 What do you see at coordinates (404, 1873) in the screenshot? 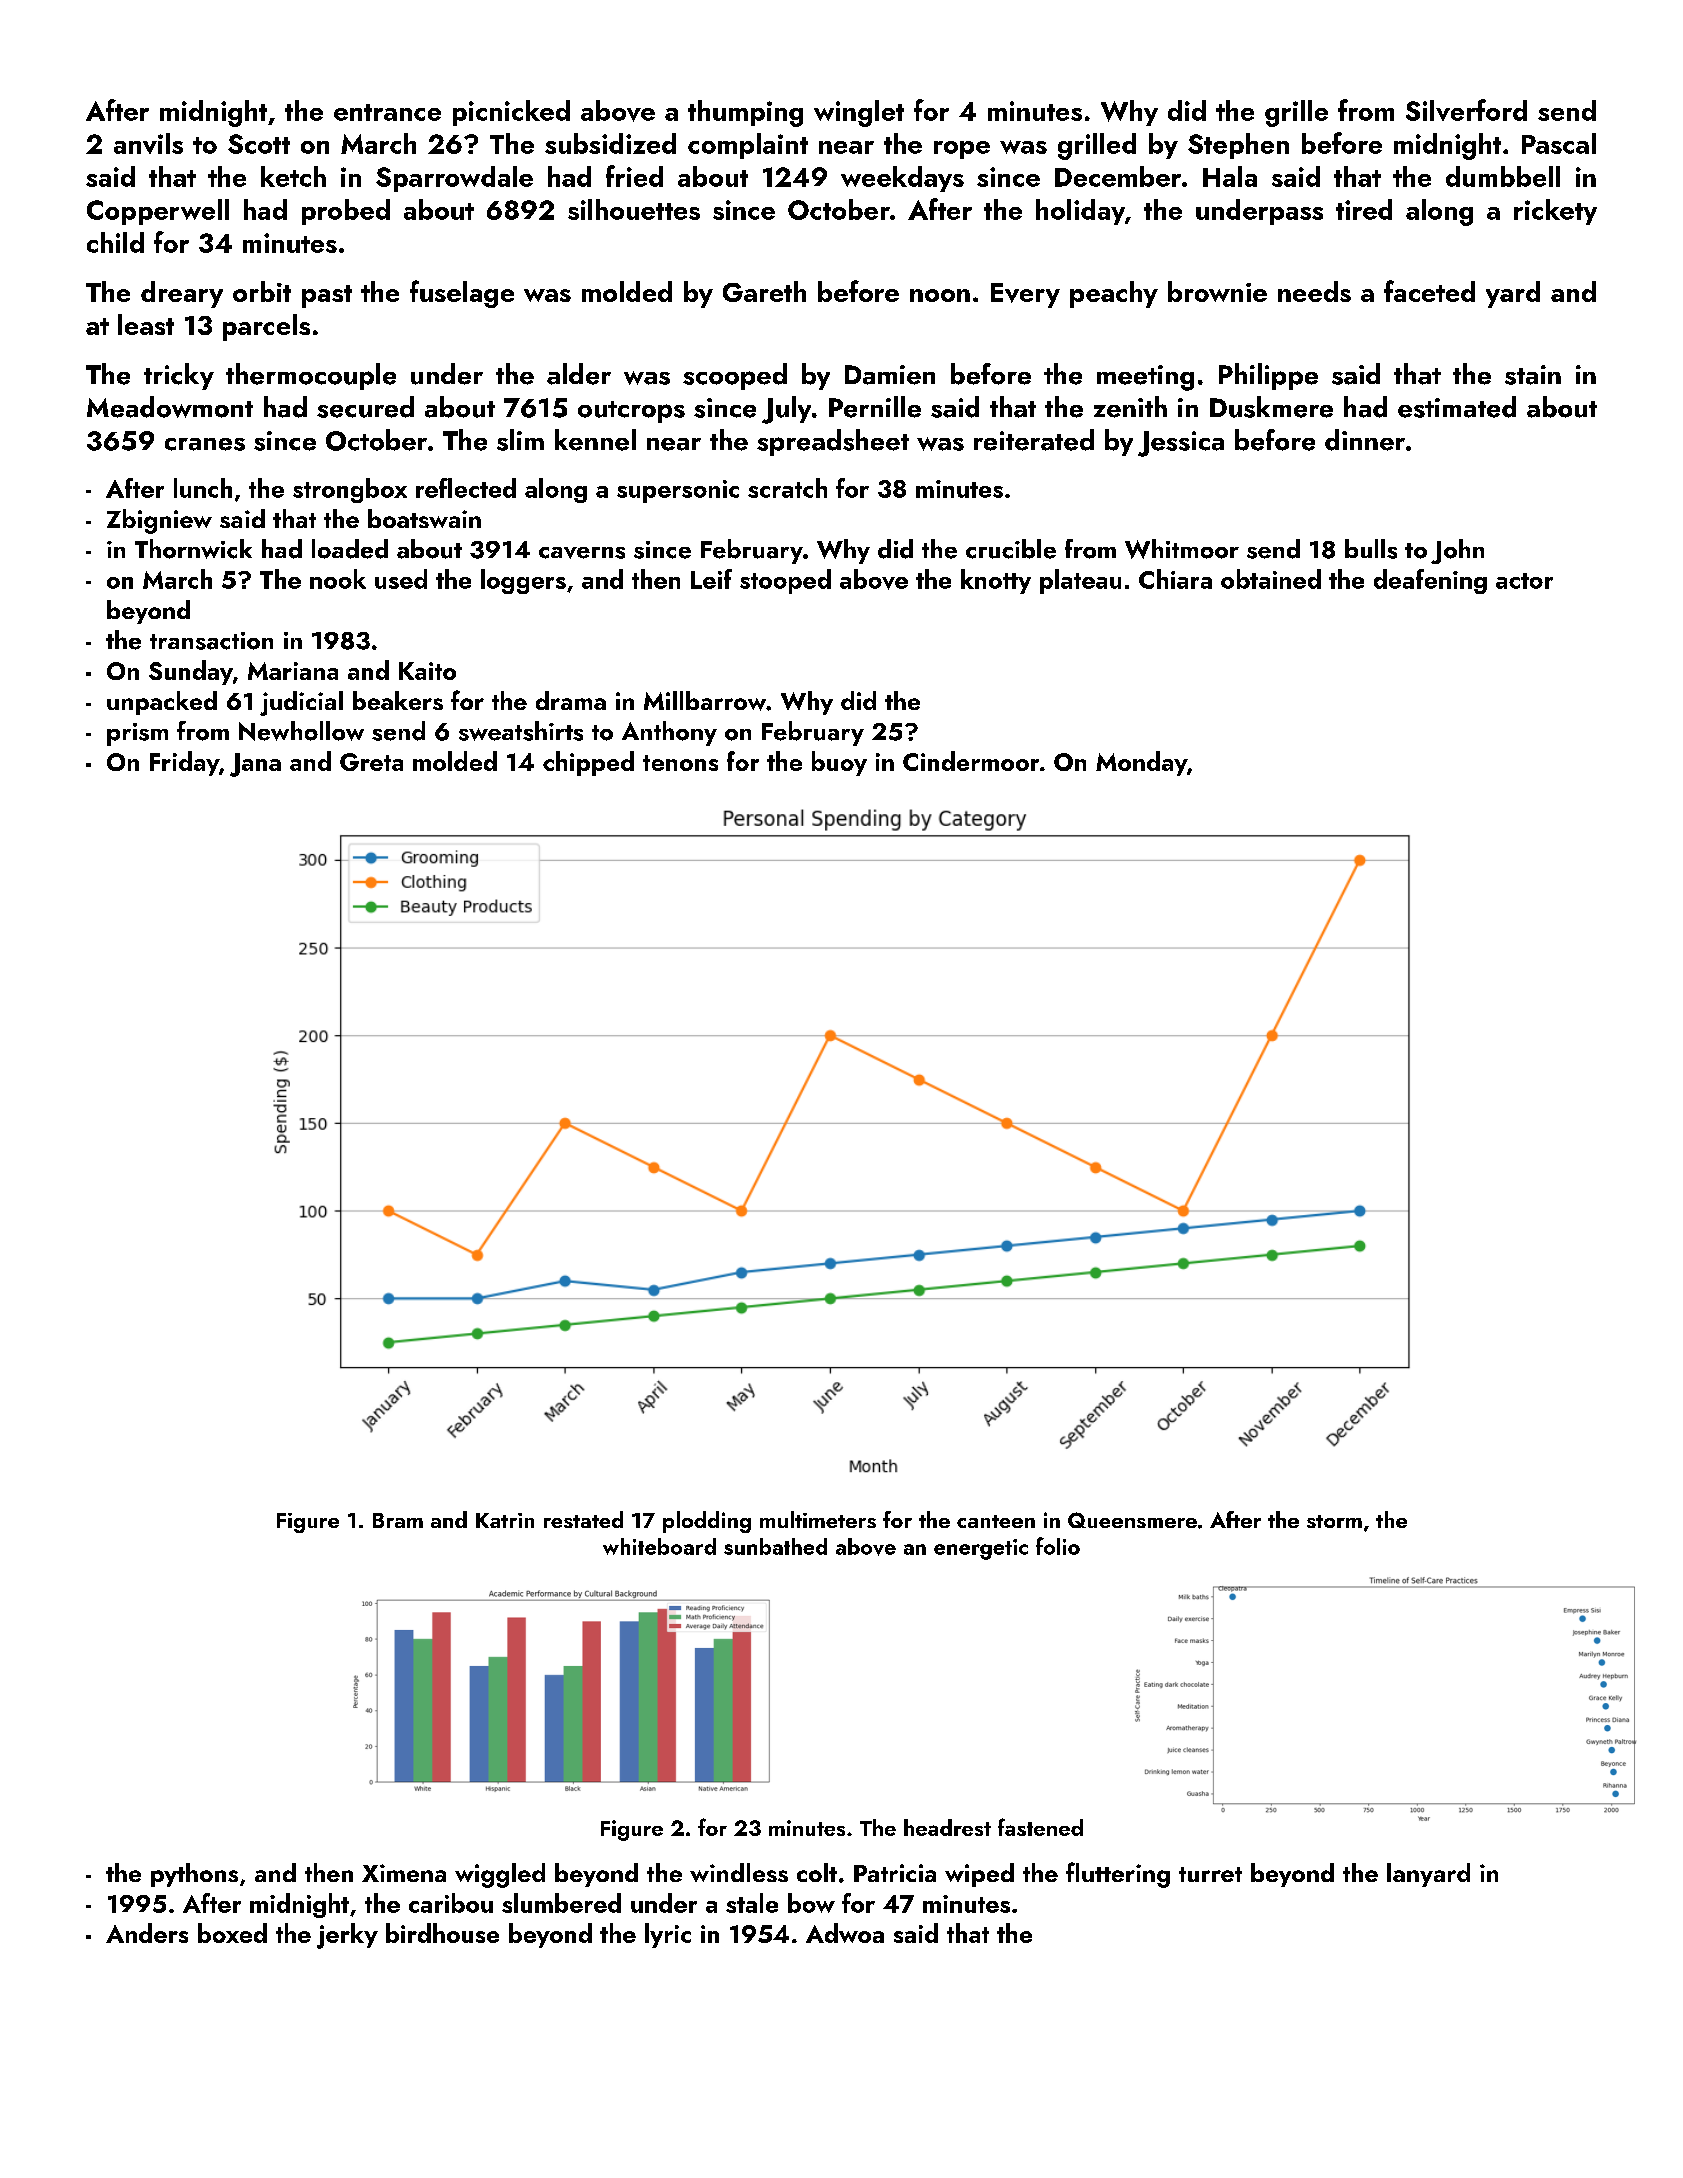
I see `Ximena` at bounding box center [404, 1873].
